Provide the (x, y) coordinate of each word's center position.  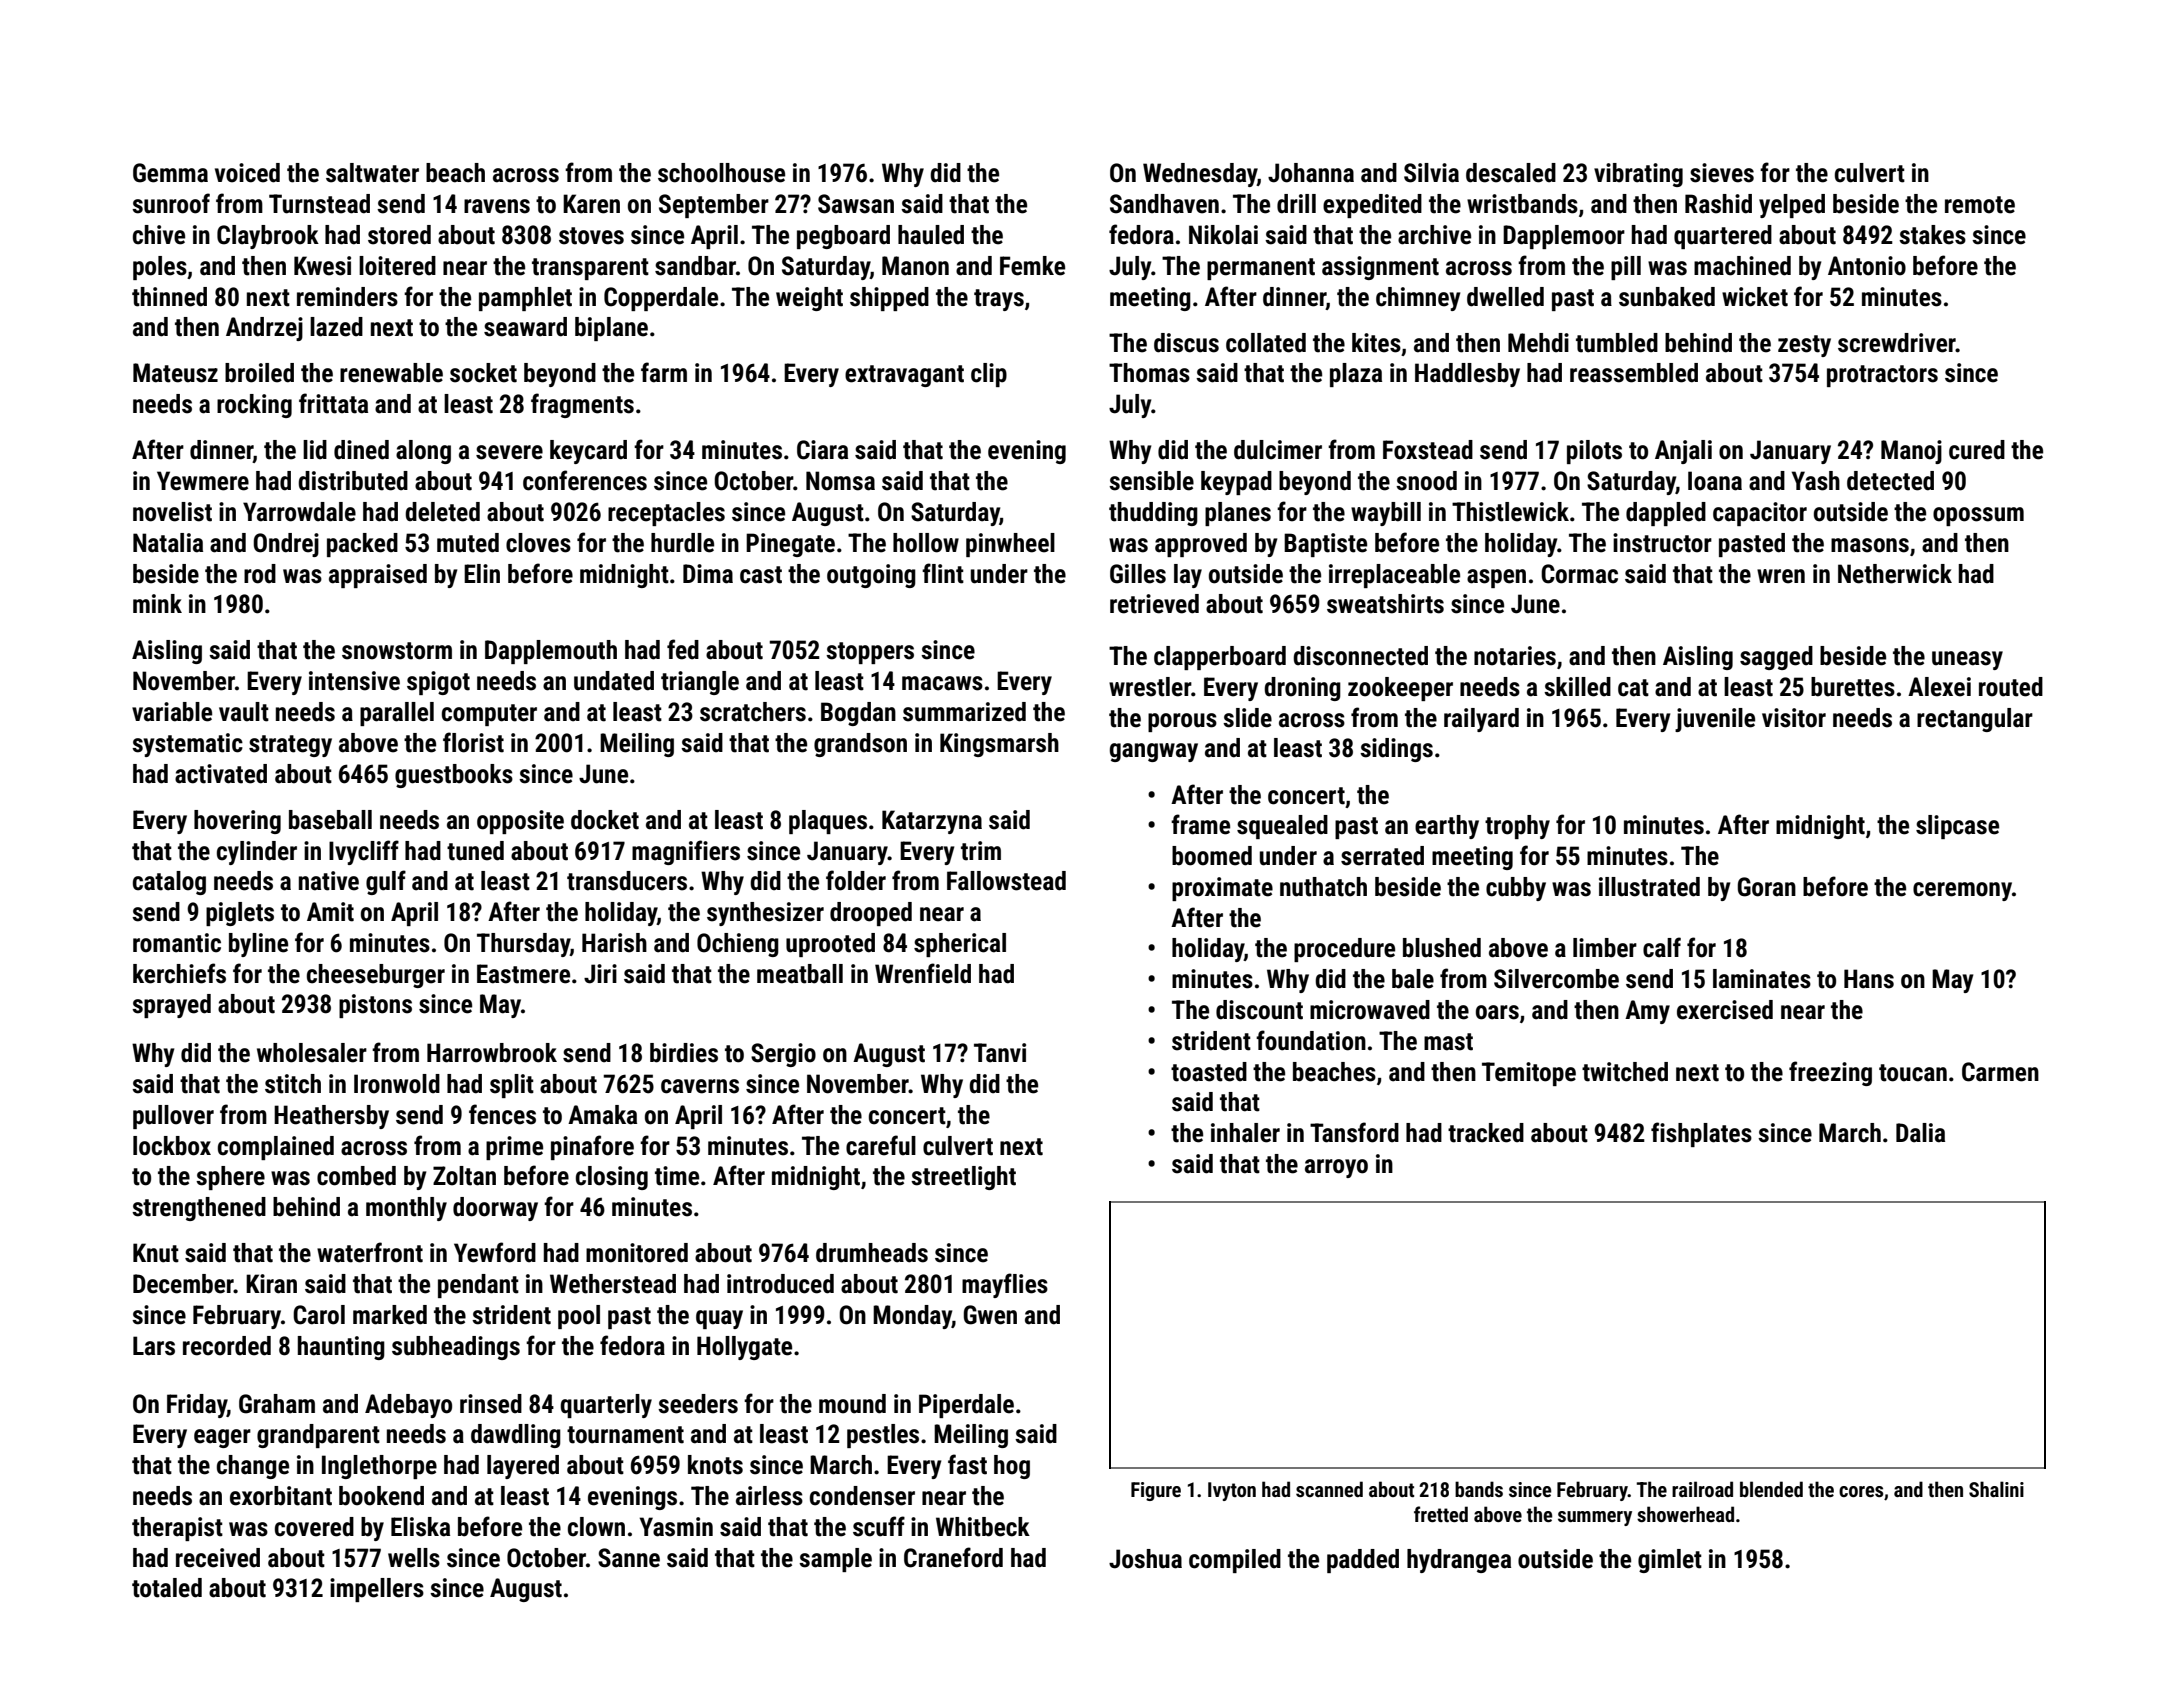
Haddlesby (1467, 375)
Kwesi (322, 266)
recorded (227, 1346)
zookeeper (1400, 689)
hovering (237, 822)
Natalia (168, 543)
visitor (1794, 718)
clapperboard (1220, 658)
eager (222, 1438)
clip (989, 375)
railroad (1702, 1489)
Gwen (990, 1315)
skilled (1577, 687)
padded (1363, 1561)
